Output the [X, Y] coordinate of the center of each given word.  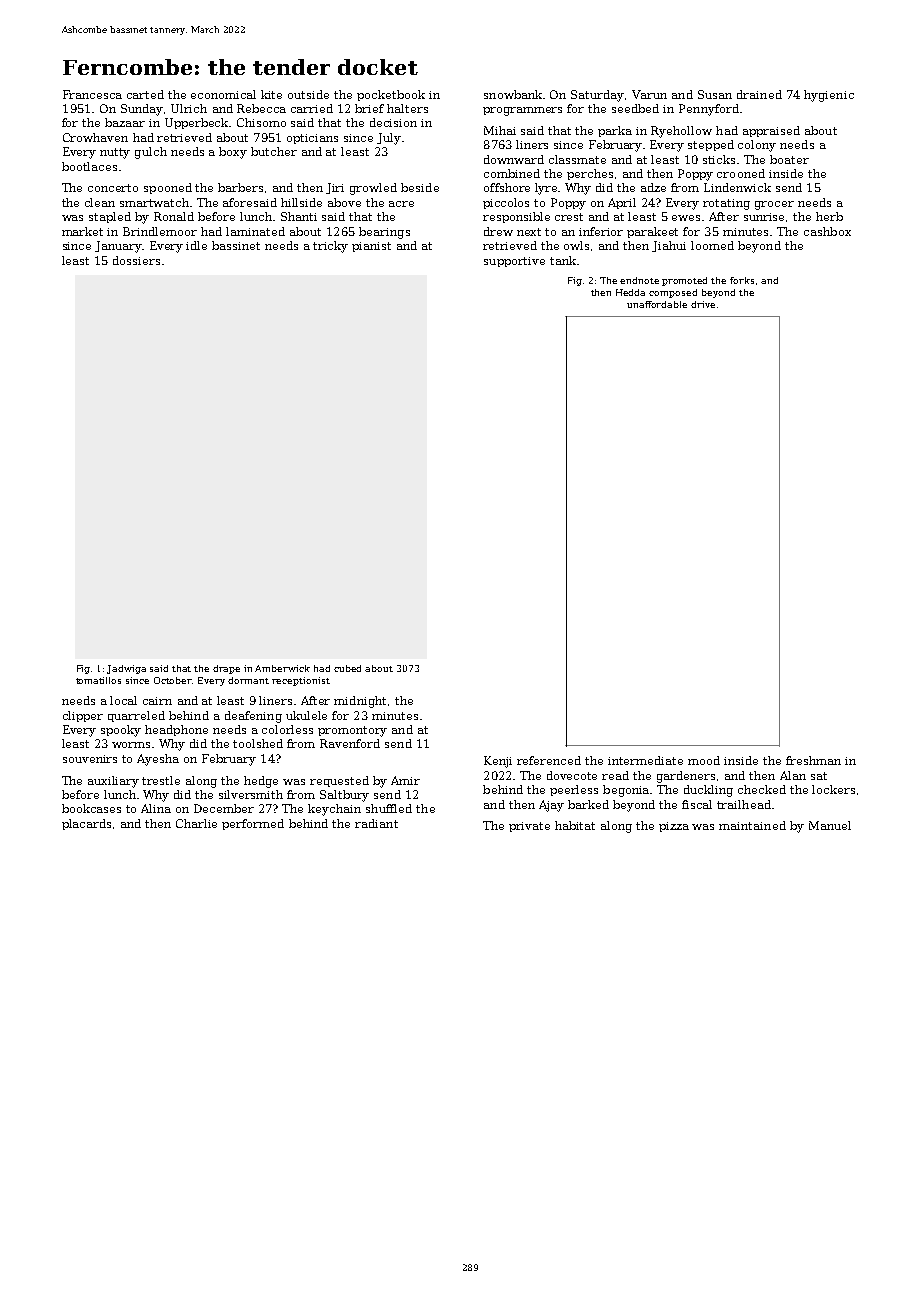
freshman [813, 760]
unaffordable [657, 304]
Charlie [196, 823]
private [529, 827]
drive [703, 304]
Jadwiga [126, 669]
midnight [360, 702]
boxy [233, 153]
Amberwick [282, 668]
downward [514, 159]
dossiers [136, 260]
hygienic [829, 96]
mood [704, 760]
